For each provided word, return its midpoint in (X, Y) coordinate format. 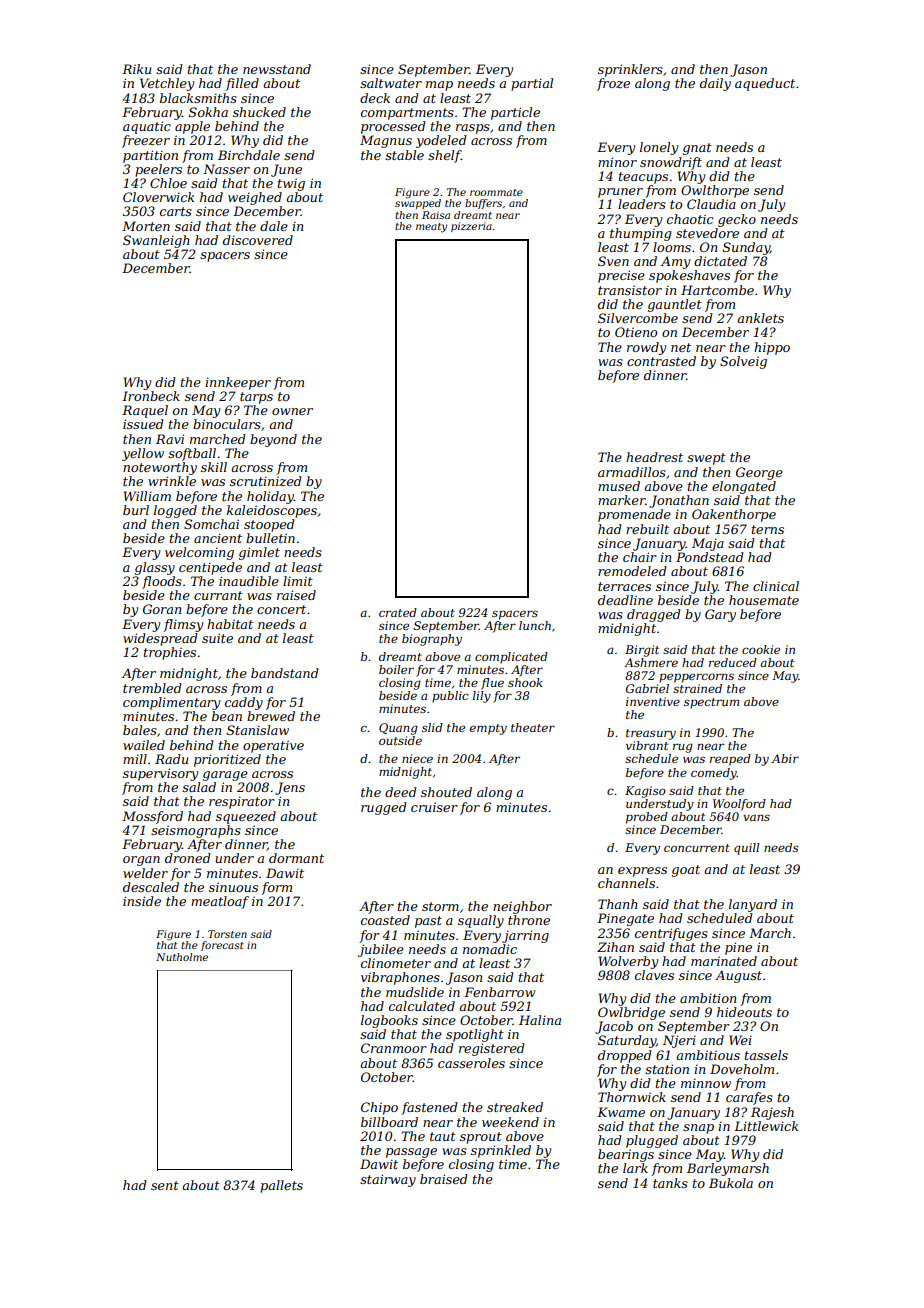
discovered (258, 240)
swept (706, 459)
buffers (483, 204)
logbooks (389, 1021)
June (286, 170)
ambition (708, 998)
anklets (760, 318)
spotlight (475, 1035)
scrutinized (266, 481)
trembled (152, 688)
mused (619, 486)
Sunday (746, 248)
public (450, 697)
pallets (281, 1186)
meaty (431, 228)
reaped (730, 760)
